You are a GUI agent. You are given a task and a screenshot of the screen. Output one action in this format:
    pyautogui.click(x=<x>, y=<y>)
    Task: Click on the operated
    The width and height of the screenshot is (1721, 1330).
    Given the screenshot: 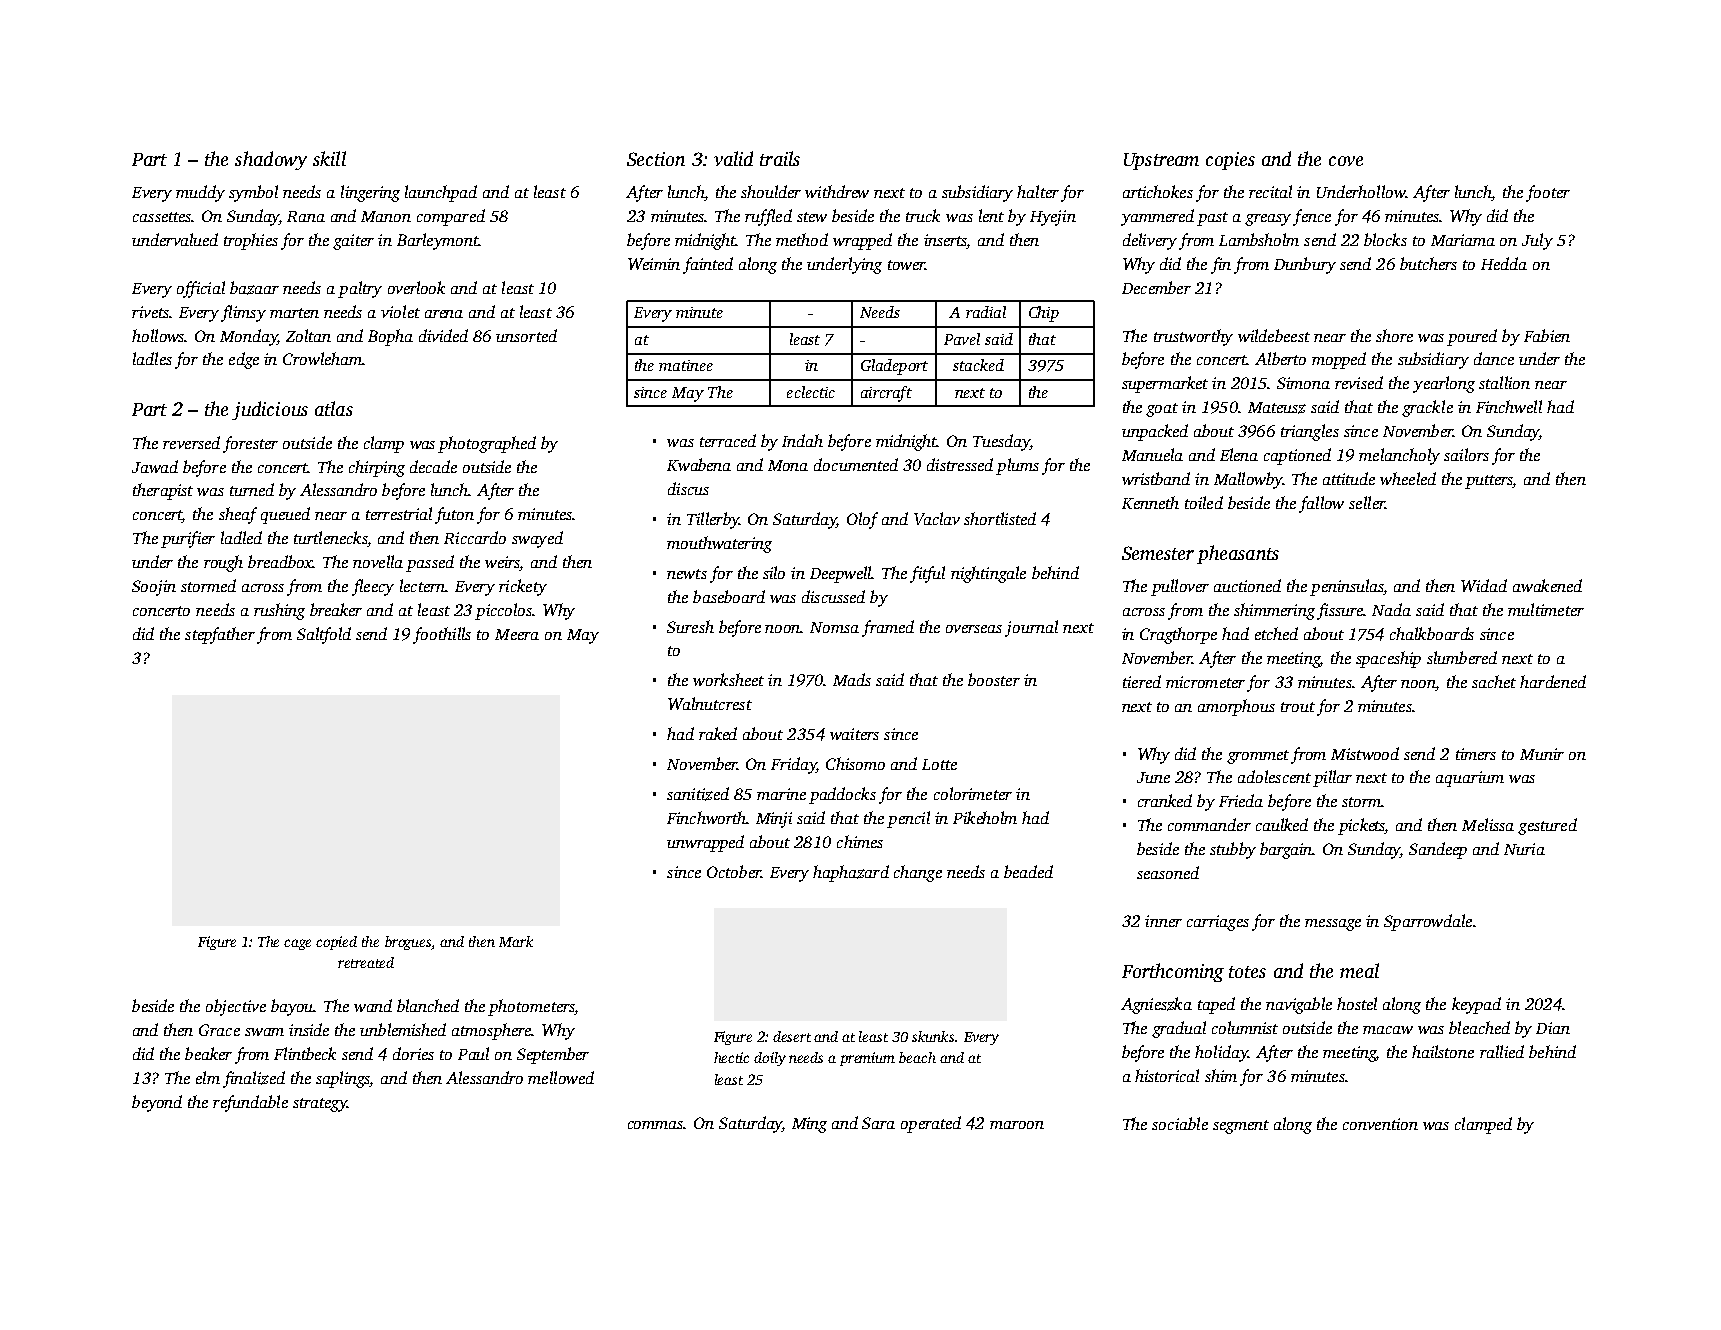 What is the action you would take?
    pyautogui.click(x=931, y=1124)
